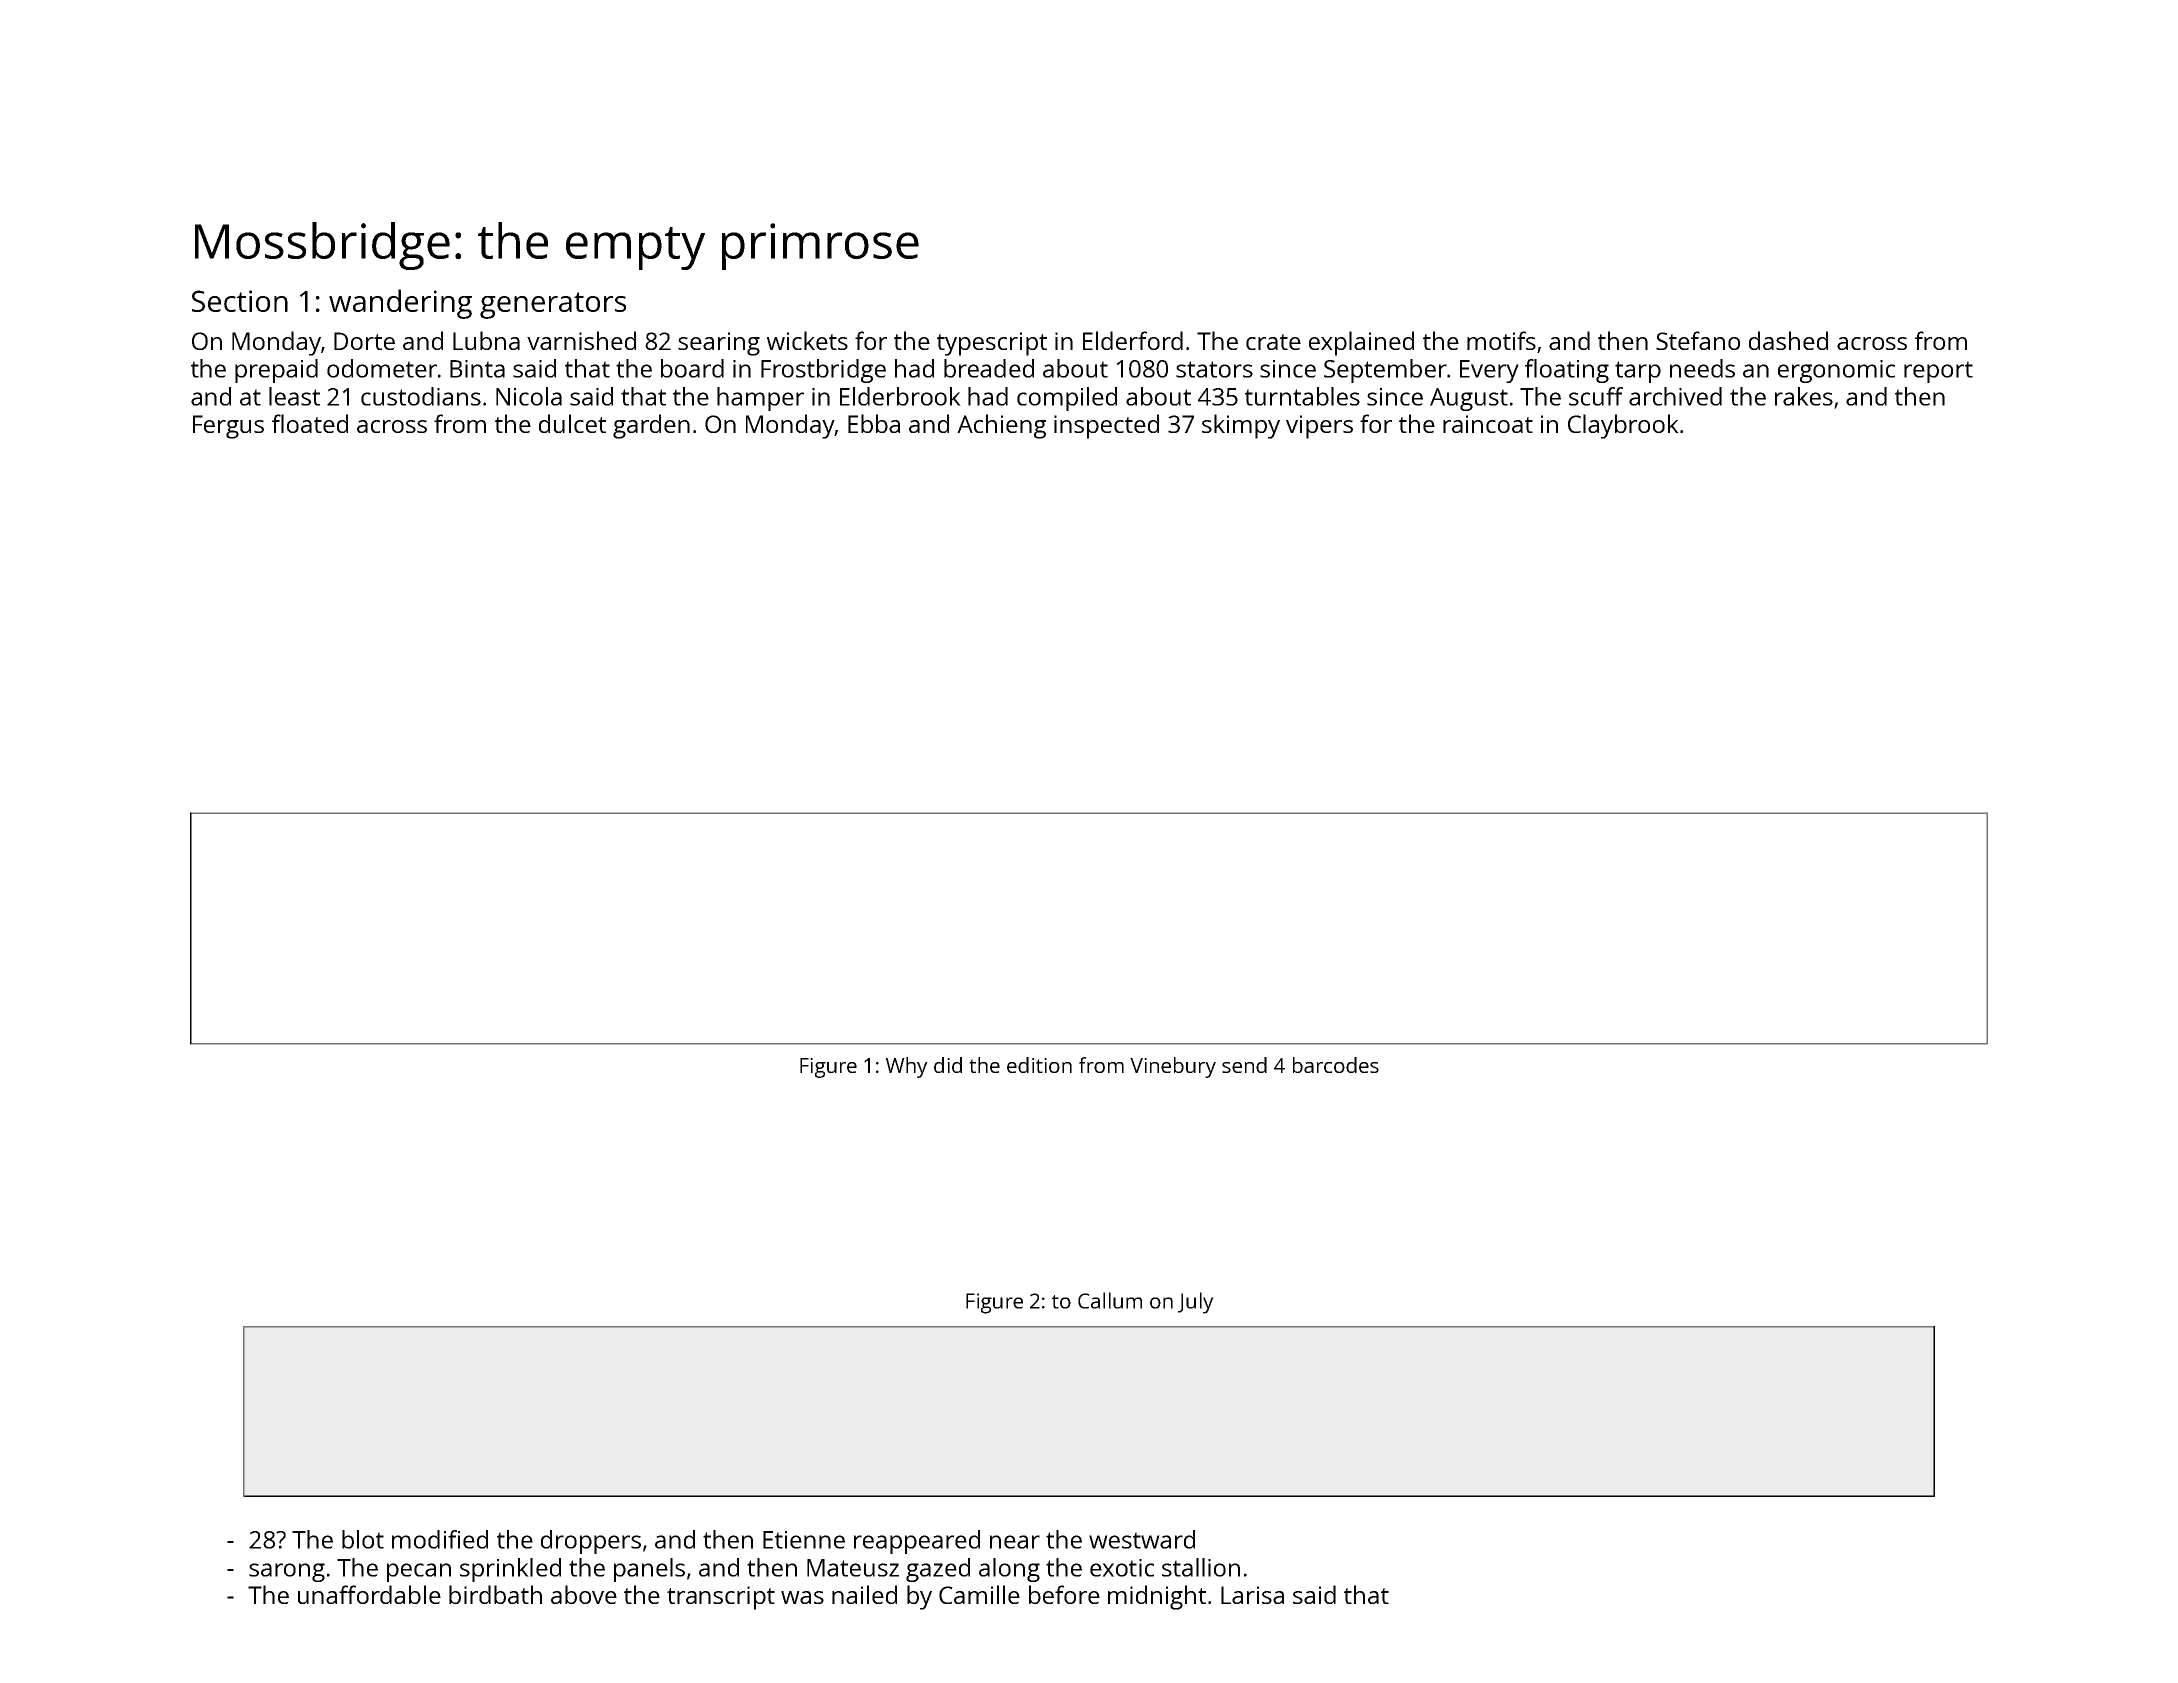 This screenshot has height=1683, width=2178. Describe the element at coordinates (1252, 1595) in the screenshot. I see `Larisa` at that location.
